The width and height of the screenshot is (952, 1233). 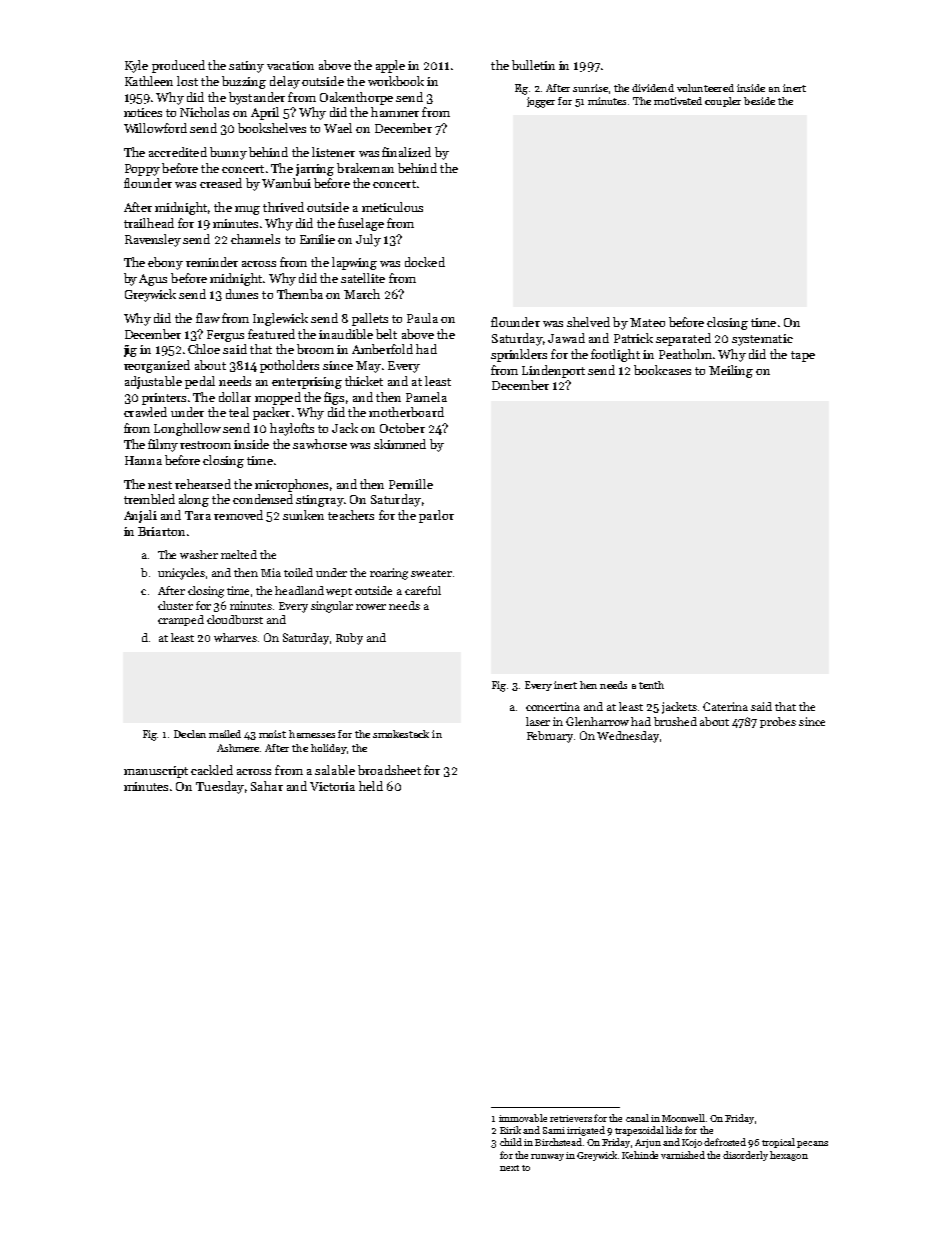 I want to click on parlor, so click(x=436, y=516).
